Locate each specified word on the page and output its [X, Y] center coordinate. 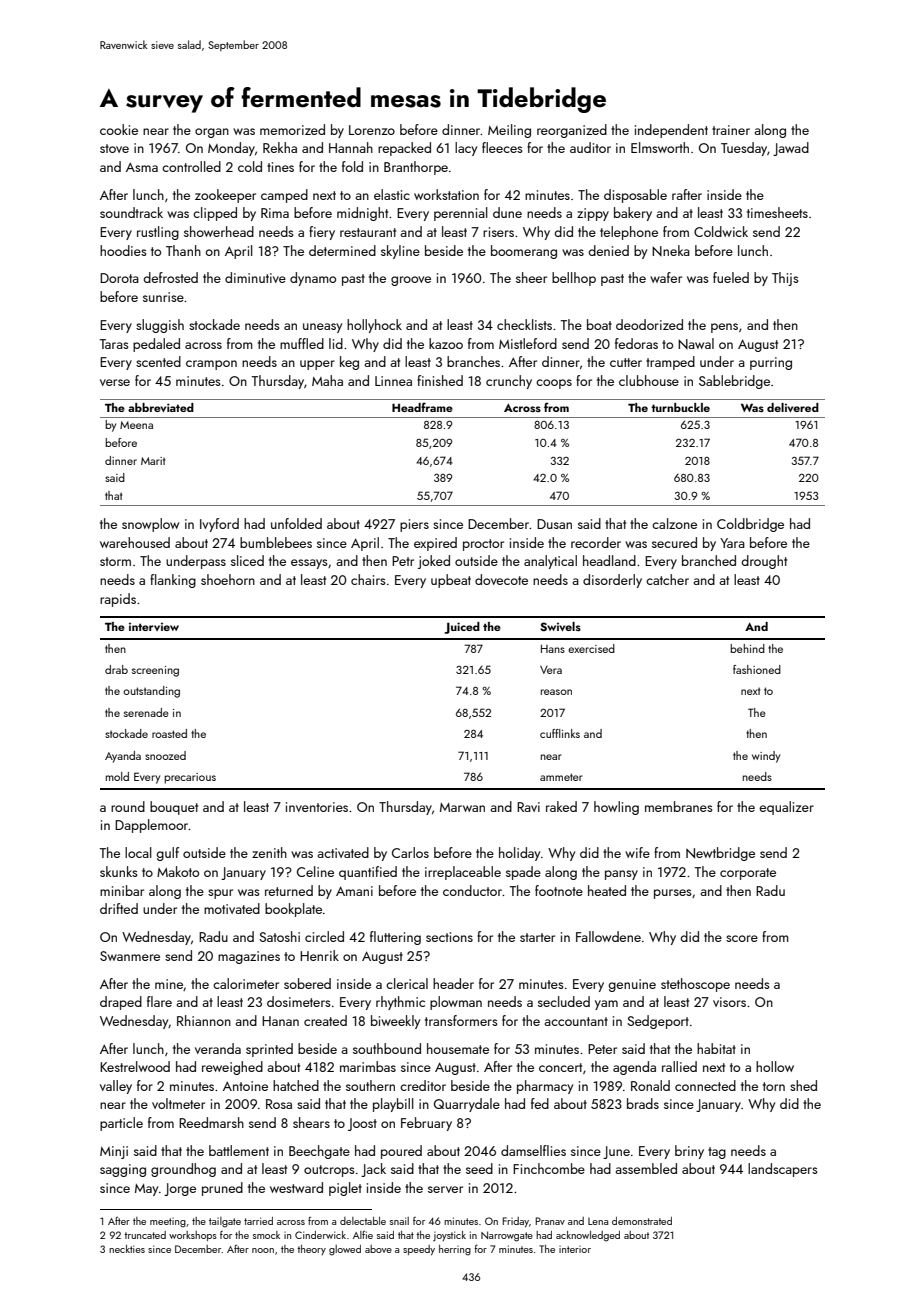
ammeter [561, 777]
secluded [564, 1001]
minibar [122, 890]
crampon [211, 365]
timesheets [777, 212]
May [146, 1190]
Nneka [671, 250]
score [742, 938]
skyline [400, 252]
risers [498, 232]
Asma [142, 167]
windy [766, 757]
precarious [190, 778]
